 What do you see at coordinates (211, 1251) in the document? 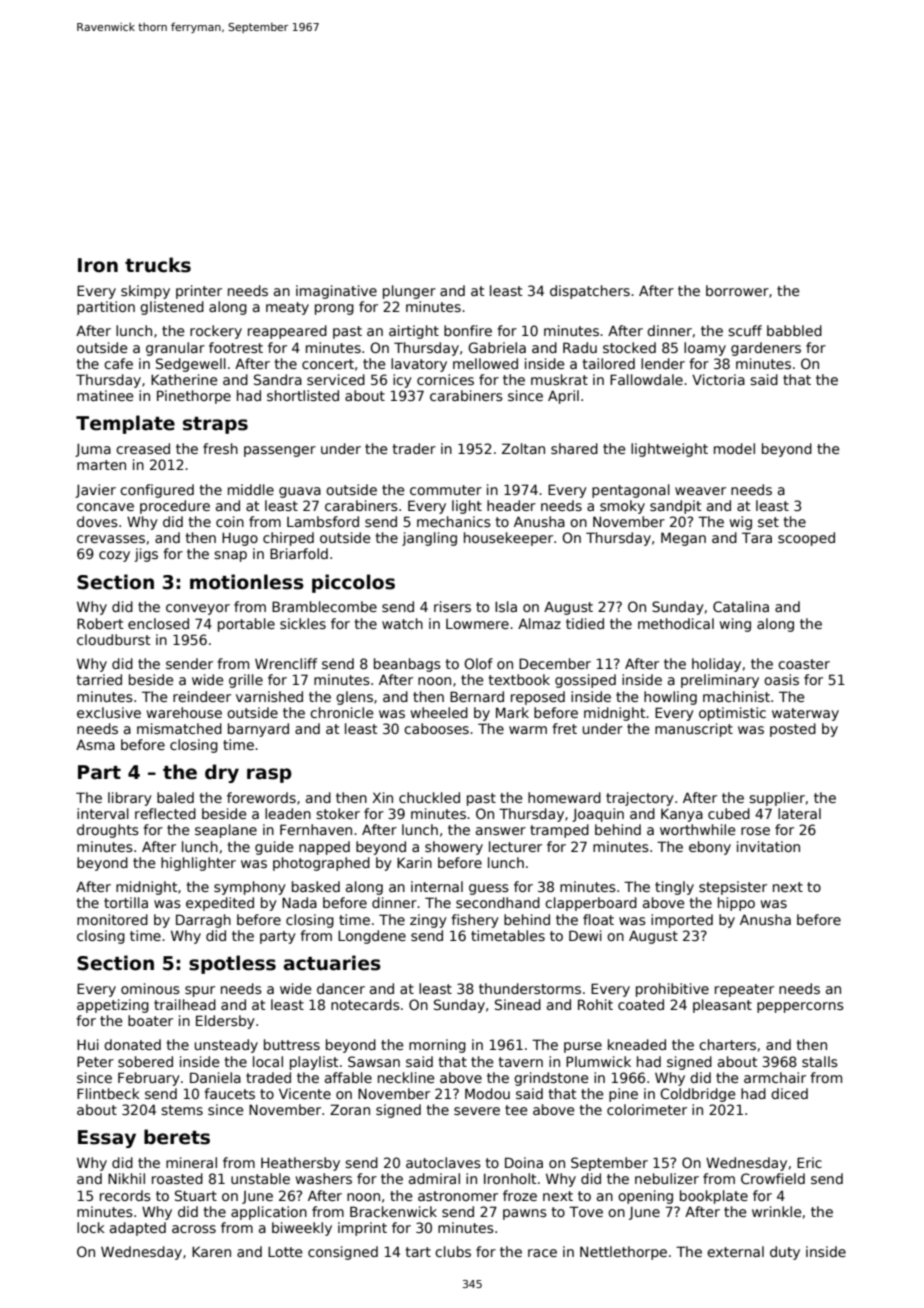
I see `Karen` at bounding box center [211, 1251].
